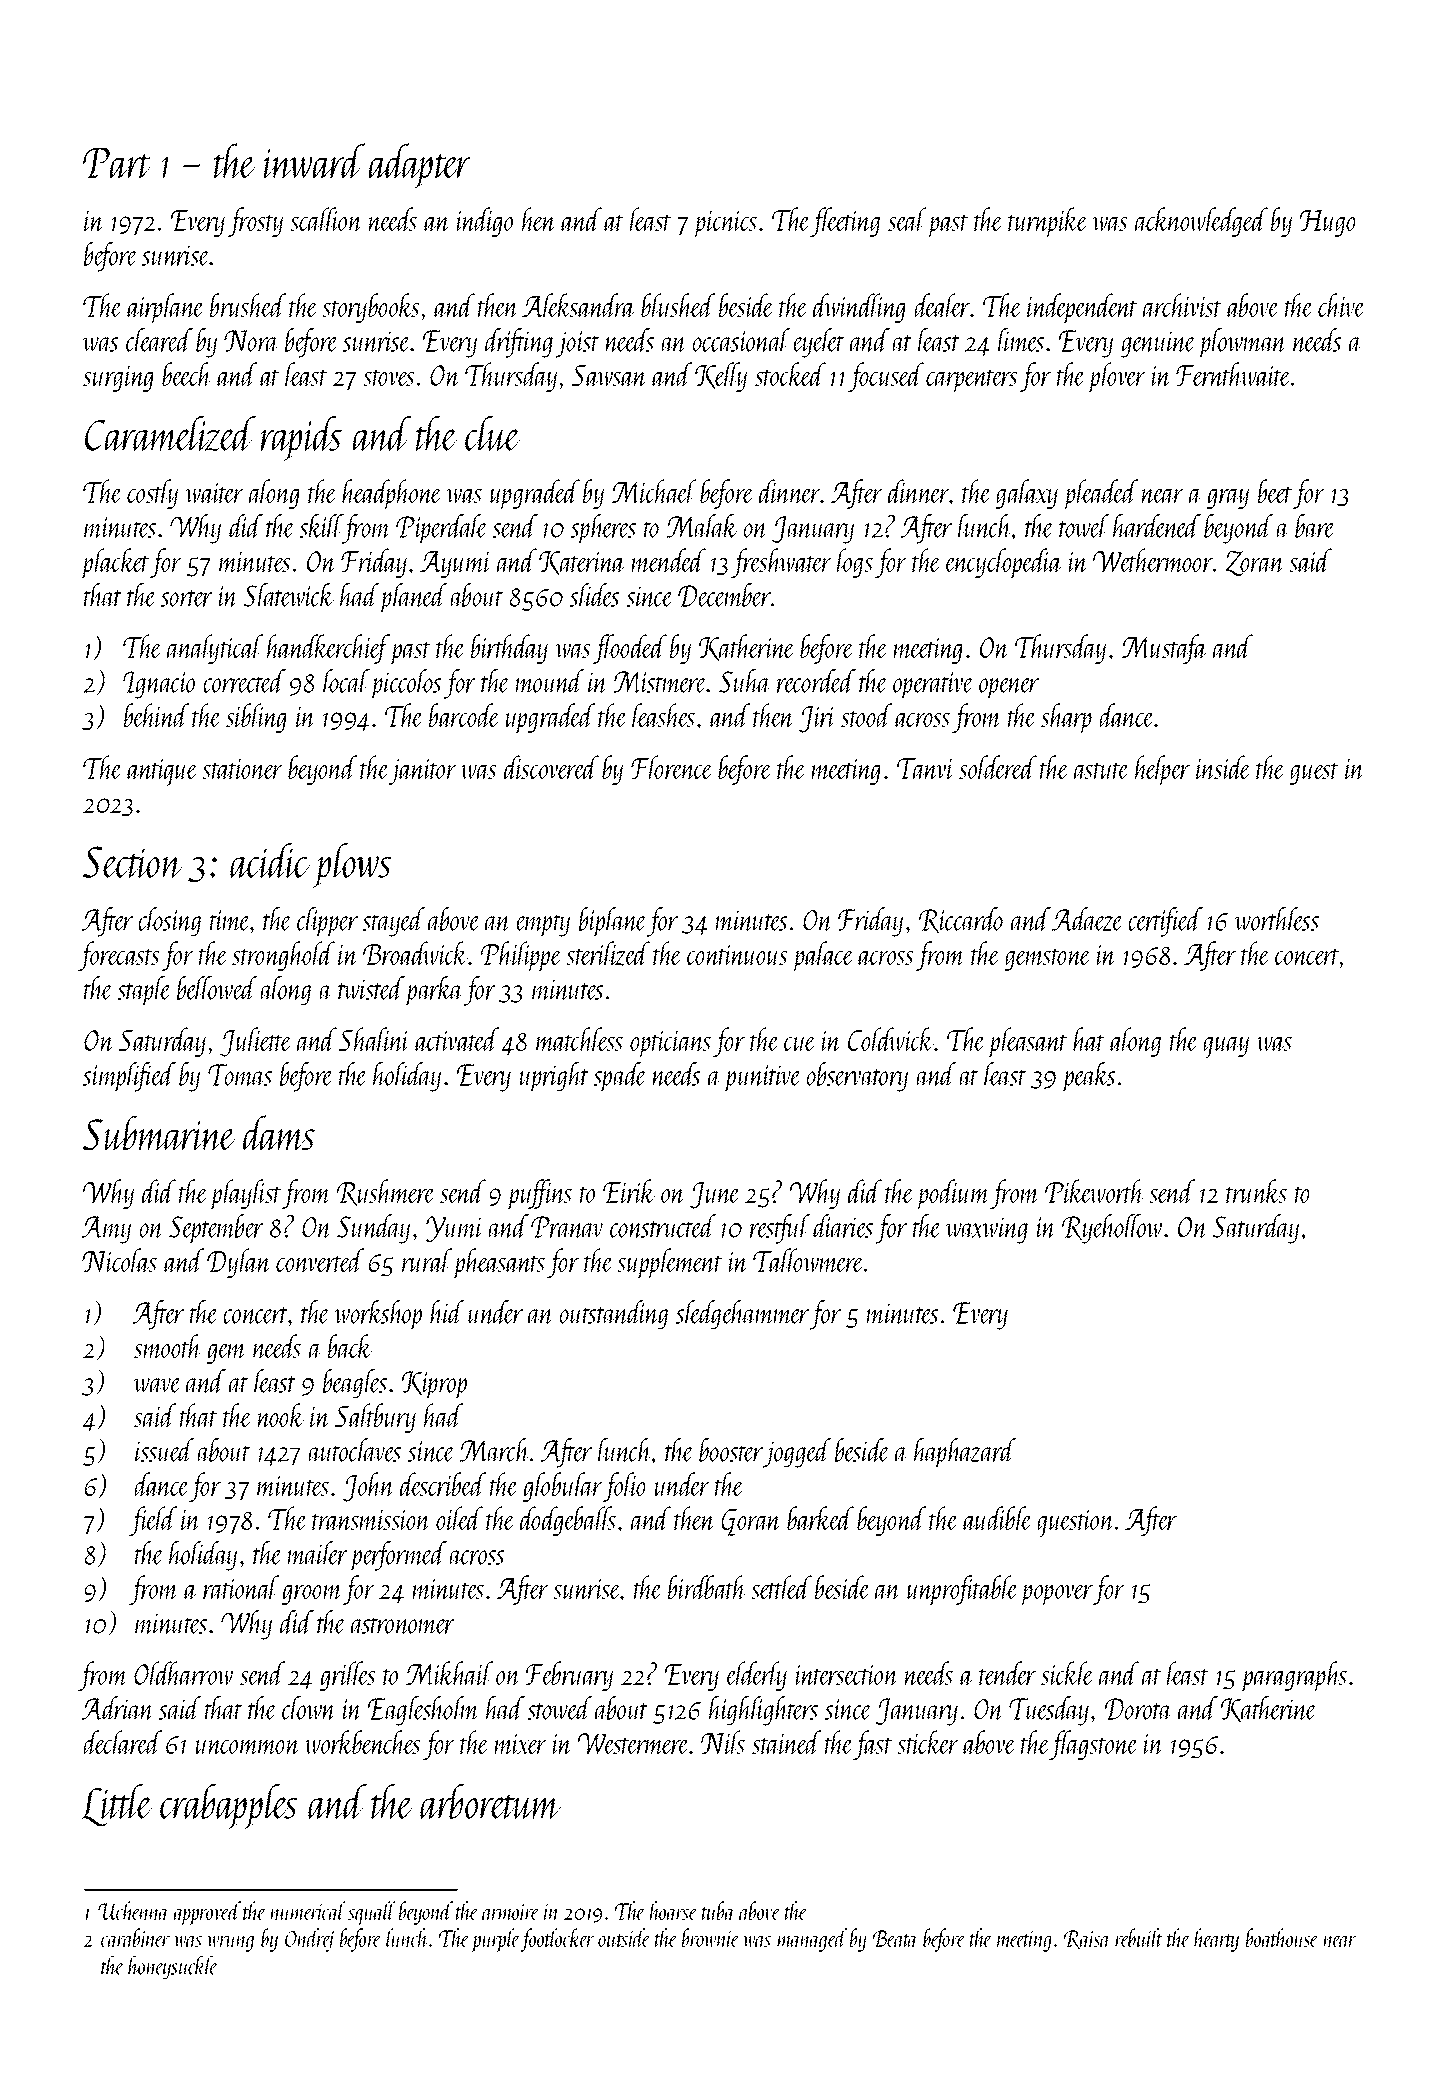 Image resolution: width=1450 pixels, height=2100 pixels. What do you see at coordinates (613, 922) in the screenshot?
I see `biplane` at bounding box center [613, 922].
